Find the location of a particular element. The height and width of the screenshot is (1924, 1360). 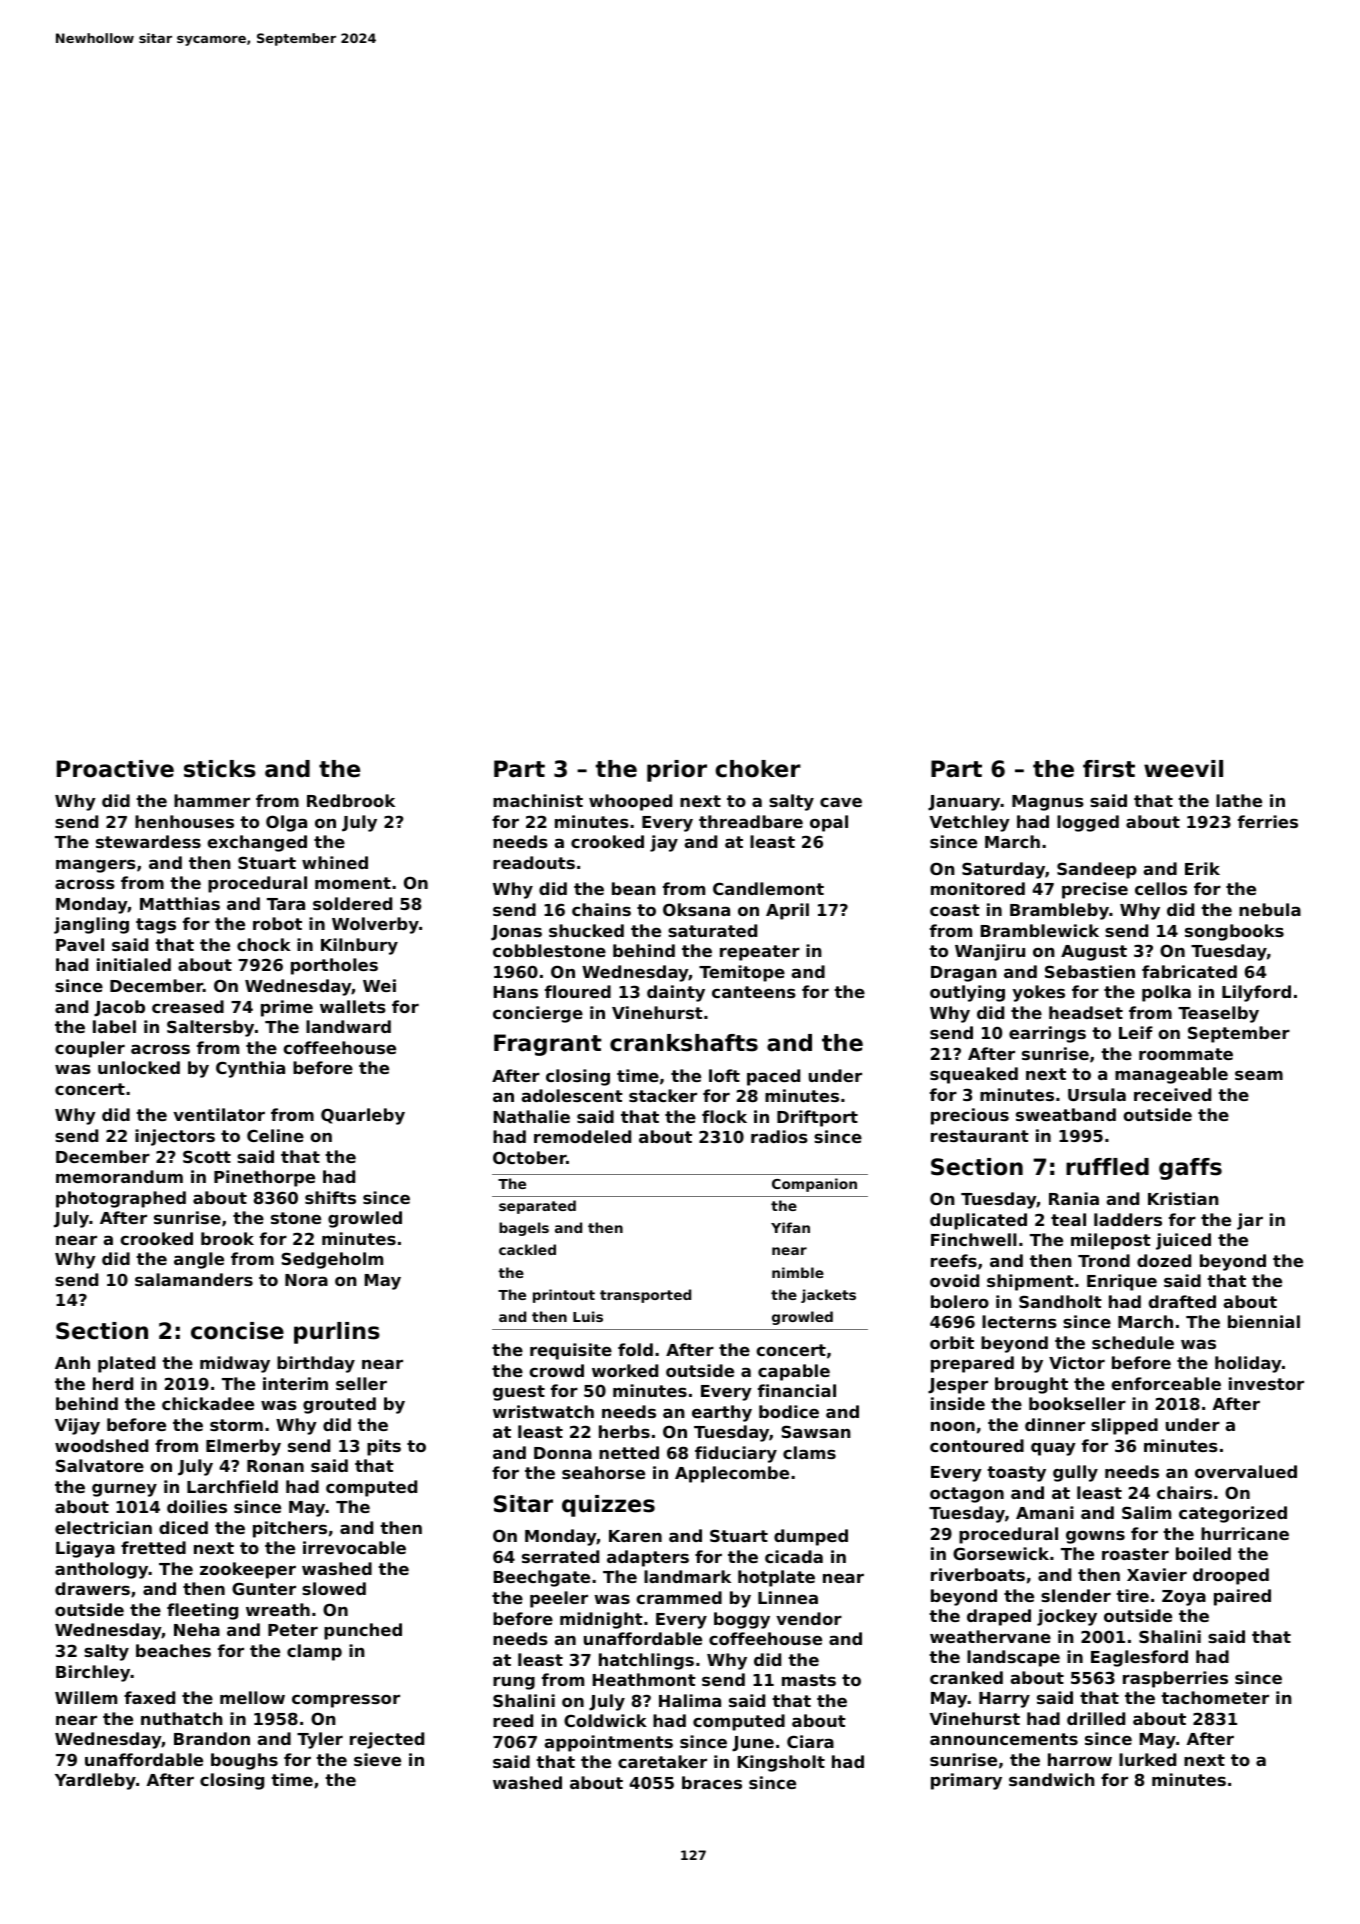

stacker is located at coordinates (663, 1095).
